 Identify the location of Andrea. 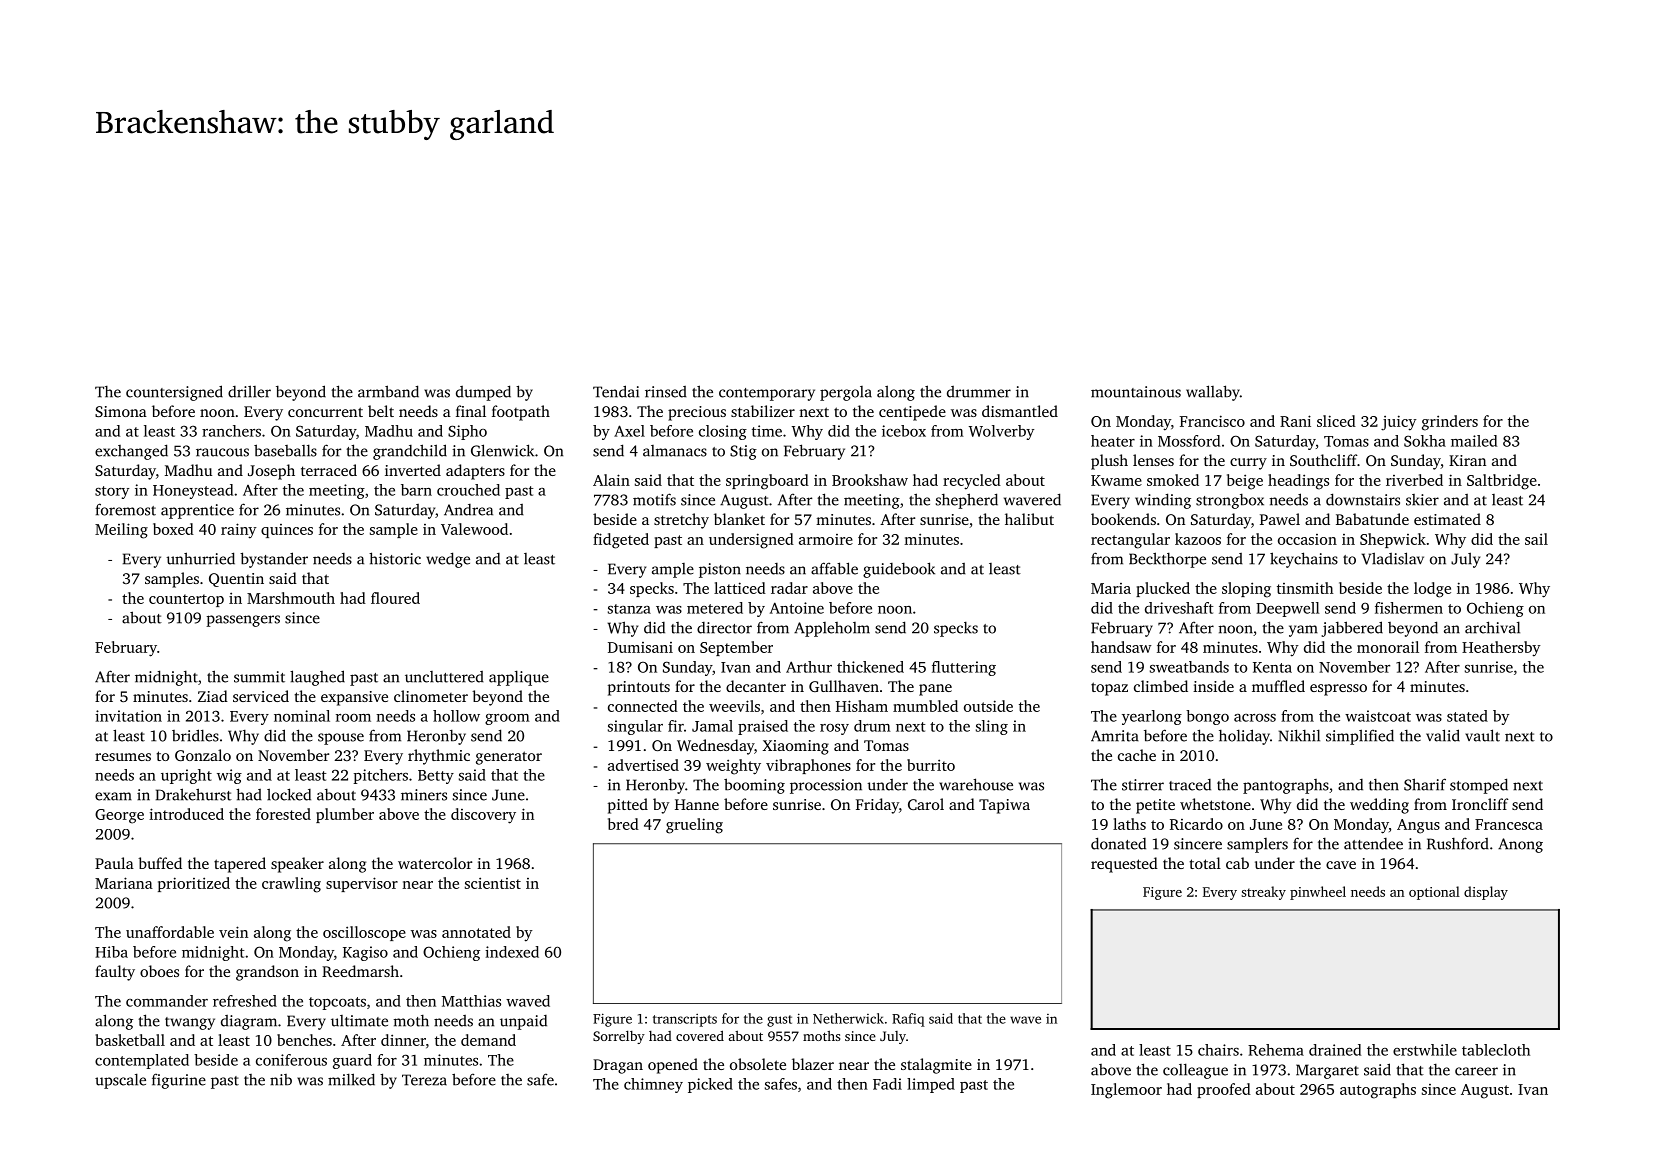
(468, 510).
